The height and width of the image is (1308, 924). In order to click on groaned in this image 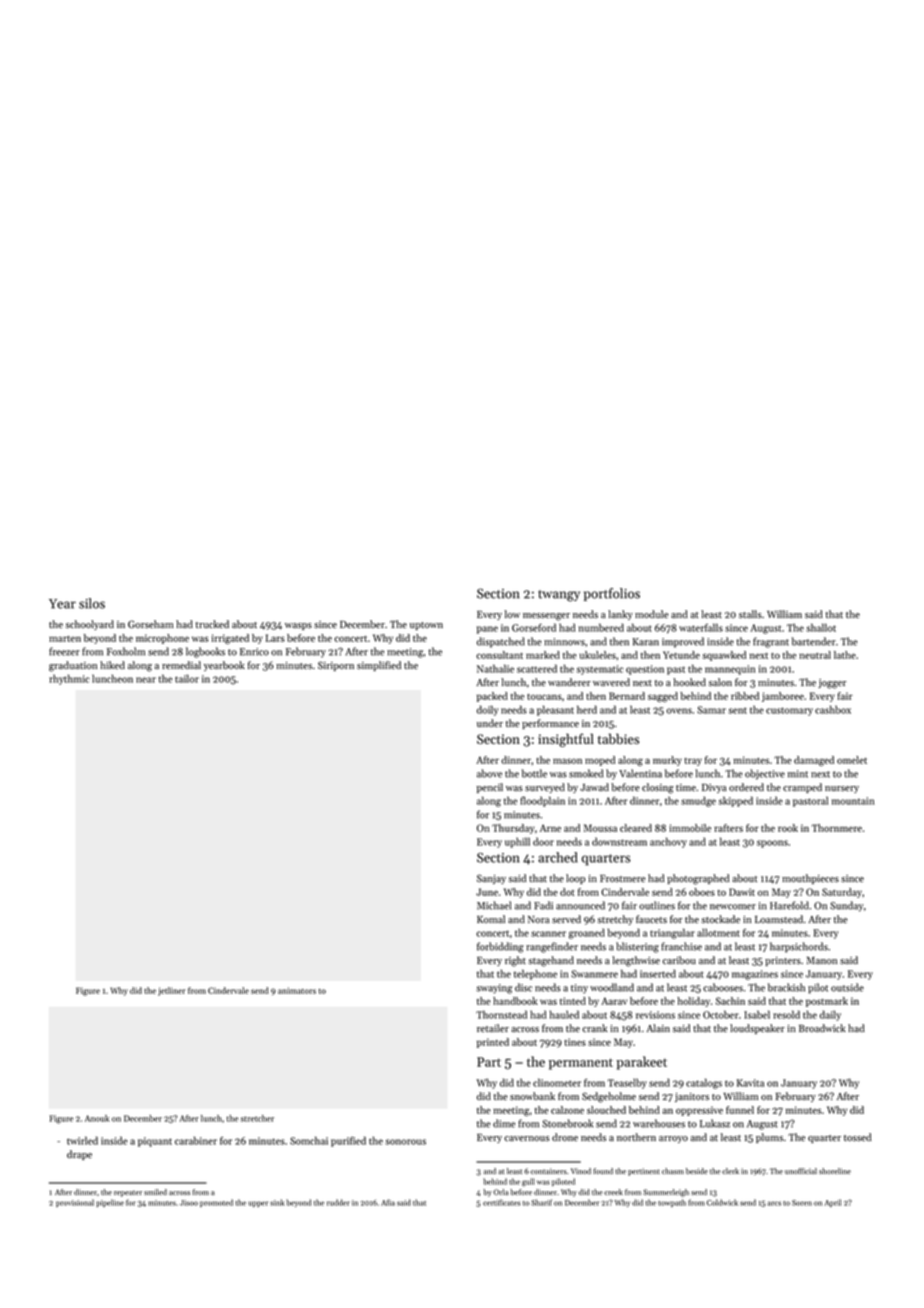, I will do `click(587, 933)`.
